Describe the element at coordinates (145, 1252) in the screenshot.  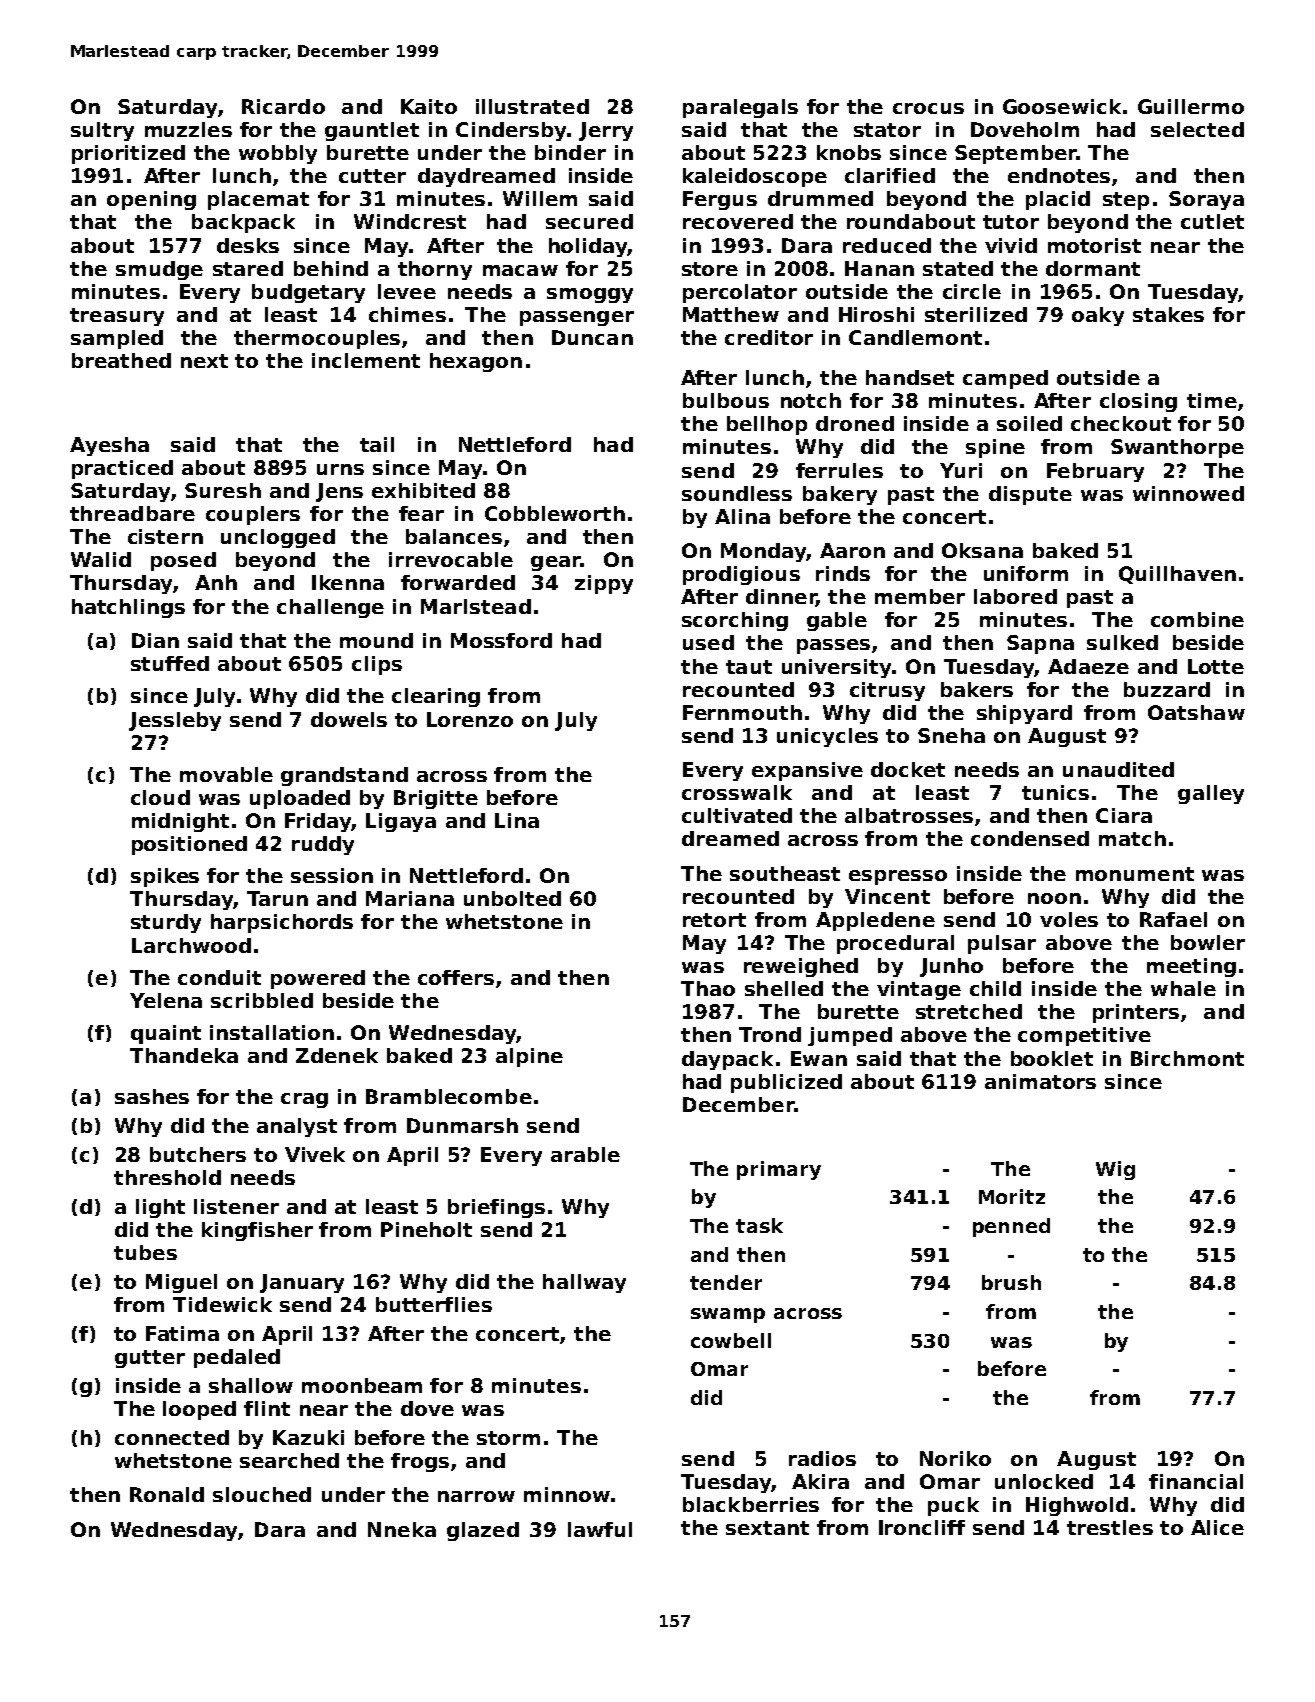
I see `tubes` at that location.
